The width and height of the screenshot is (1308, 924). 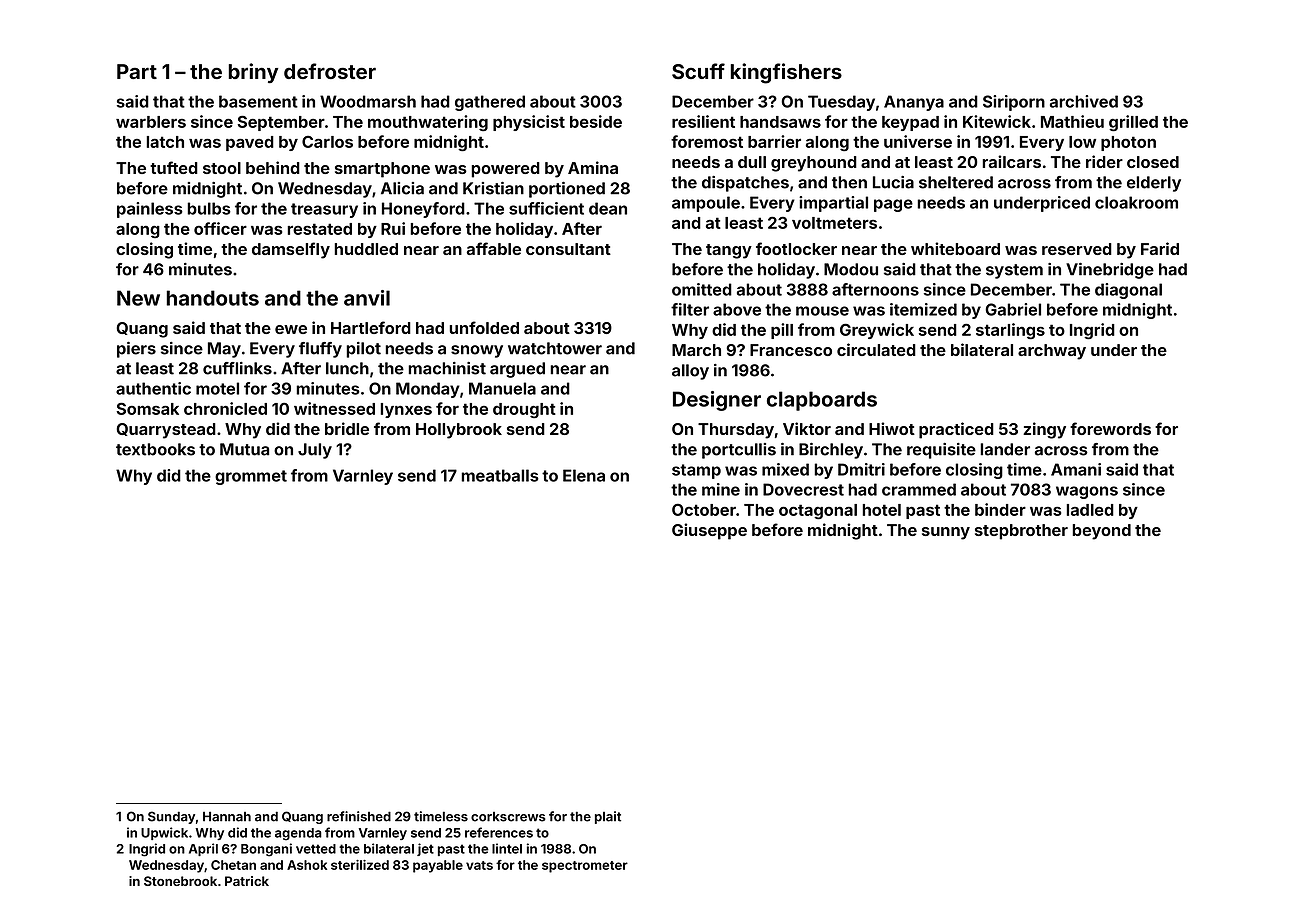 What do you see at coordinates (584, 475) in the screenshot?
I see `Elena` at bounding box center [584, 475].
